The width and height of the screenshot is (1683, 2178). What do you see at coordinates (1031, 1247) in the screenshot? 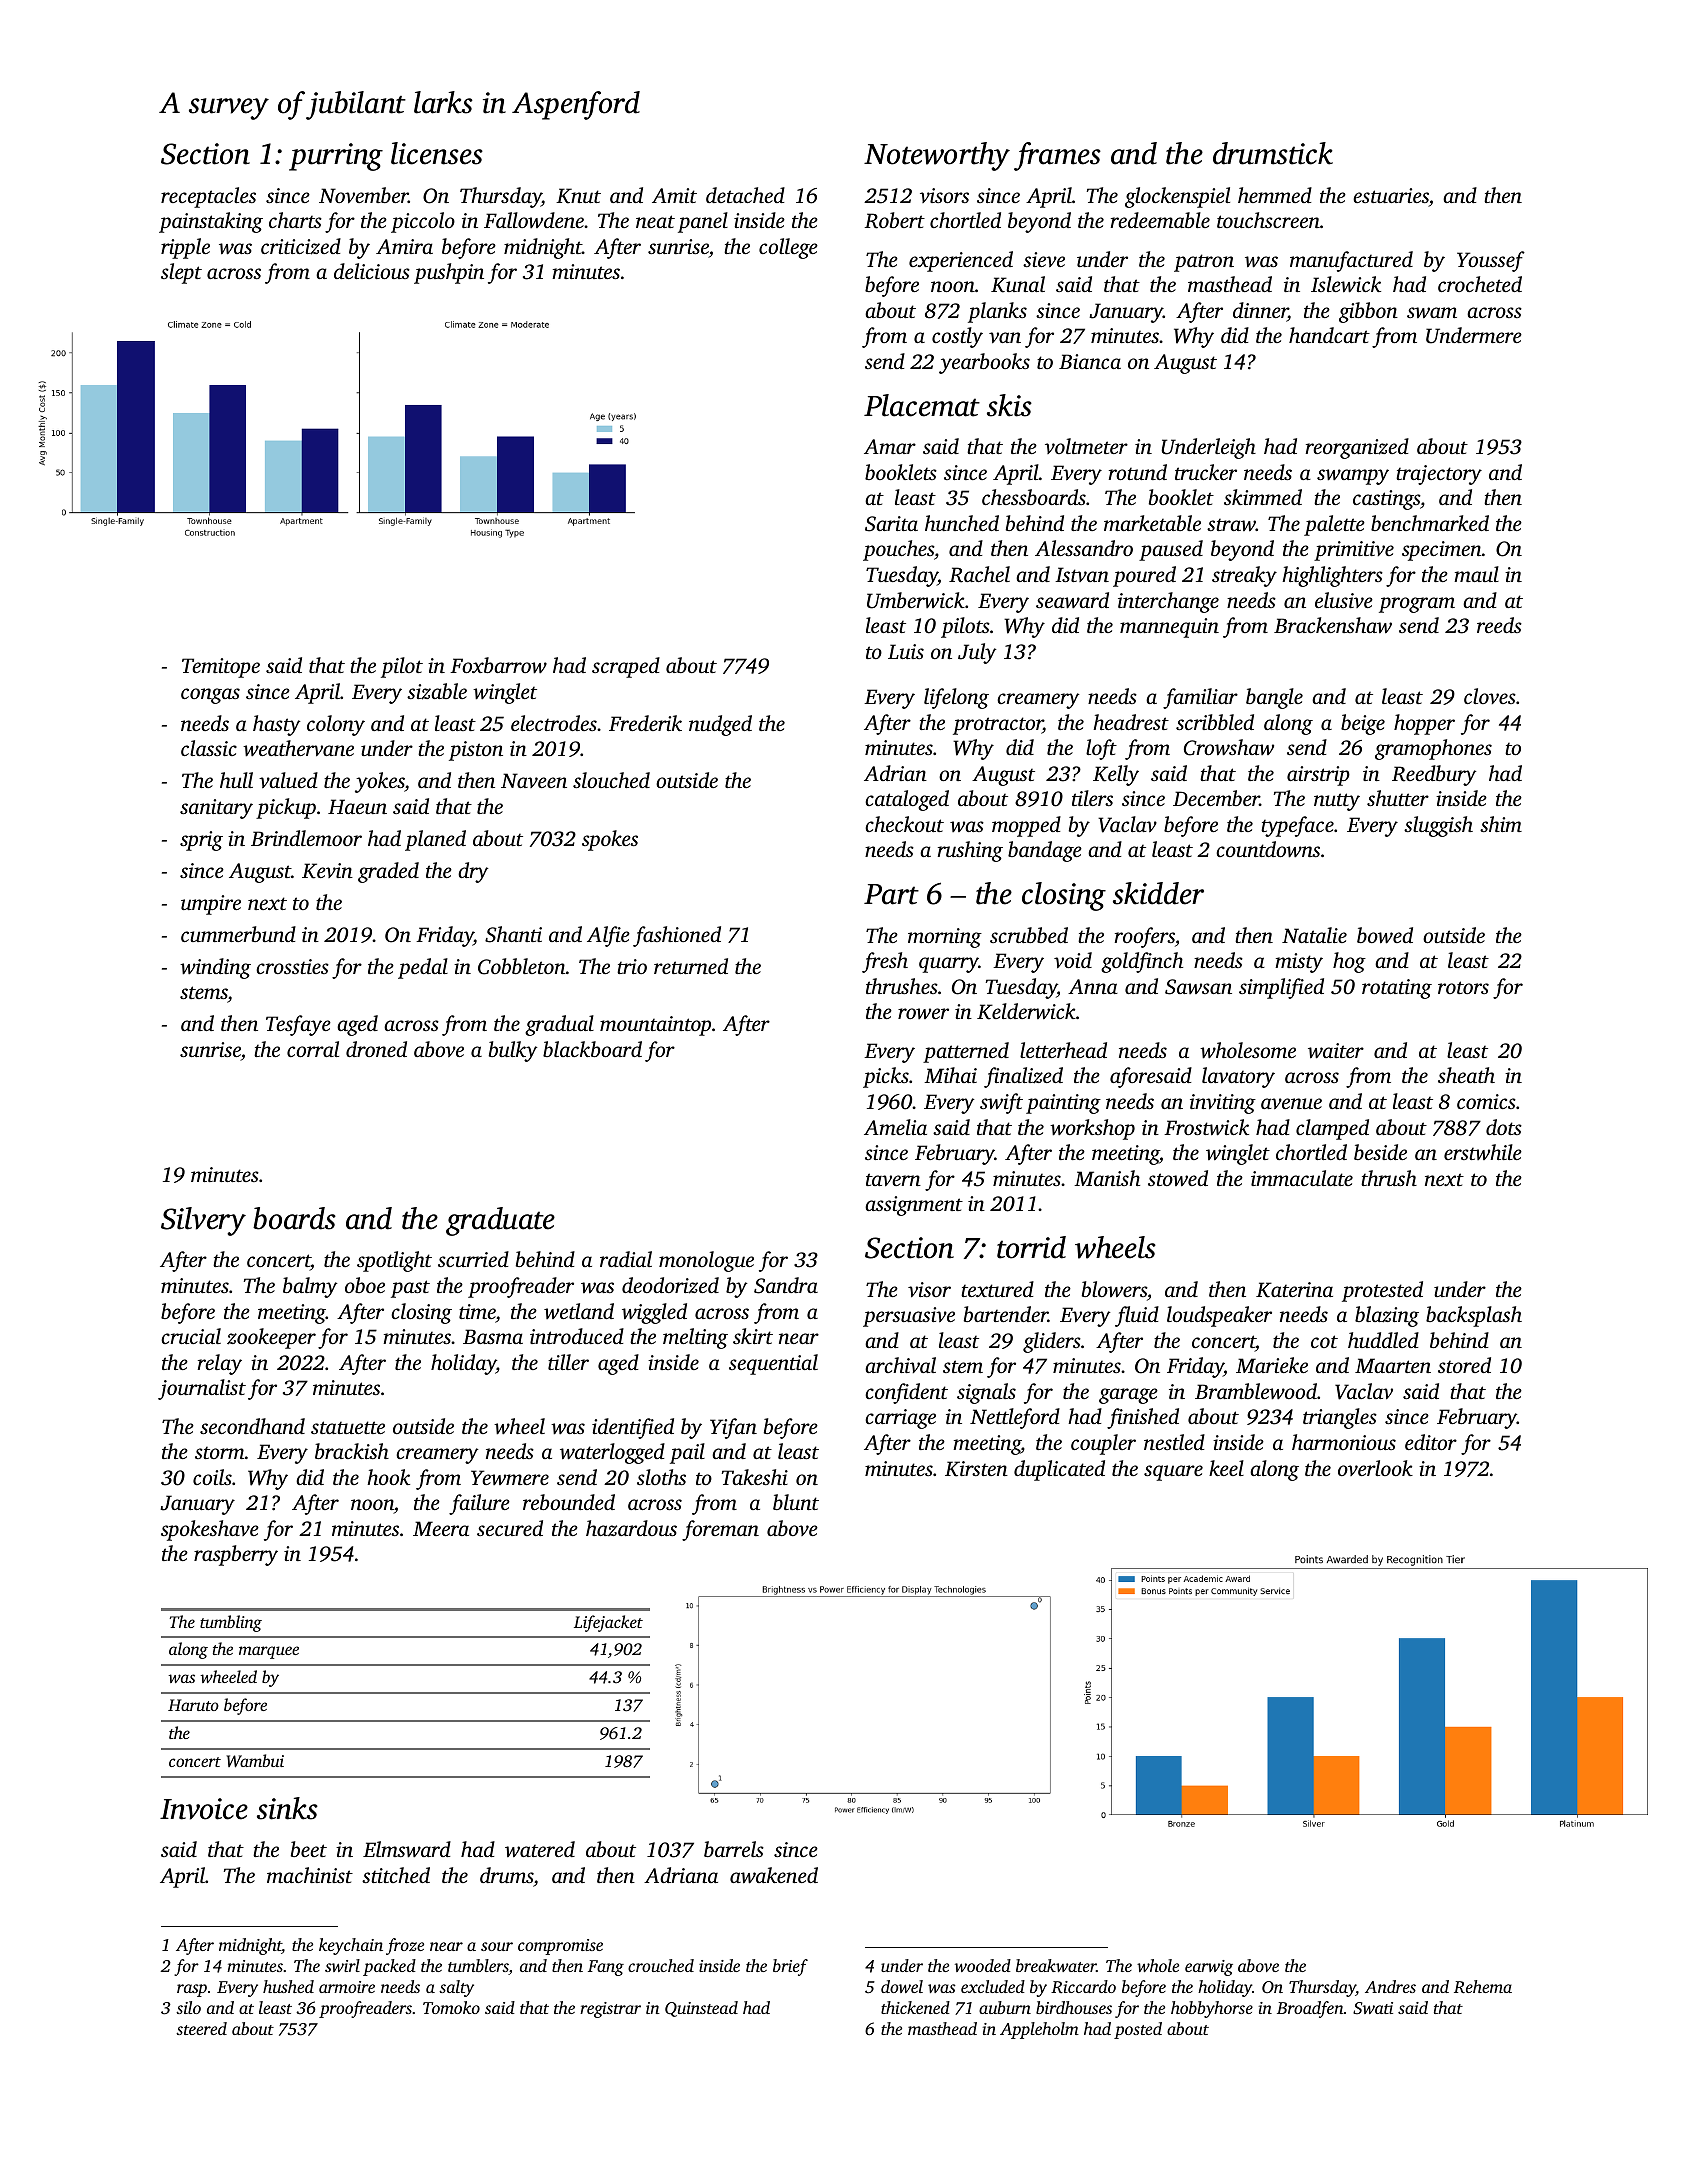
I see `torrid` at bounding box center [1031, 1247].
